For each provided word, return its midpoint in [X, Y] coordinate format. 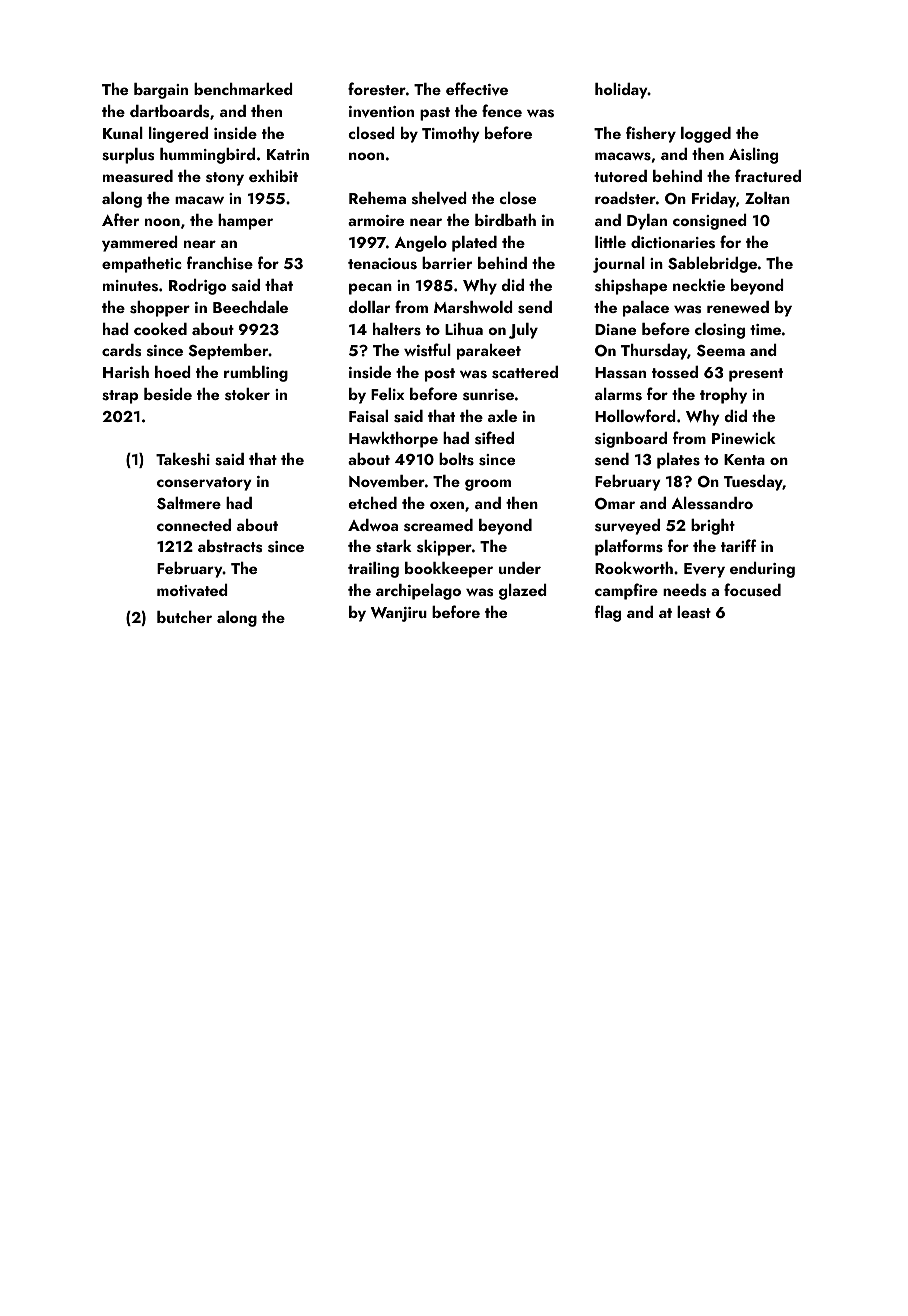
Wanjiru [399, 614]
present [756, 375]
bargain [161, 91]
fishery [651, 134]
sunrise [488, 395]
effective [477, 89]
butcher [184, 617]
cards [121, 350]
